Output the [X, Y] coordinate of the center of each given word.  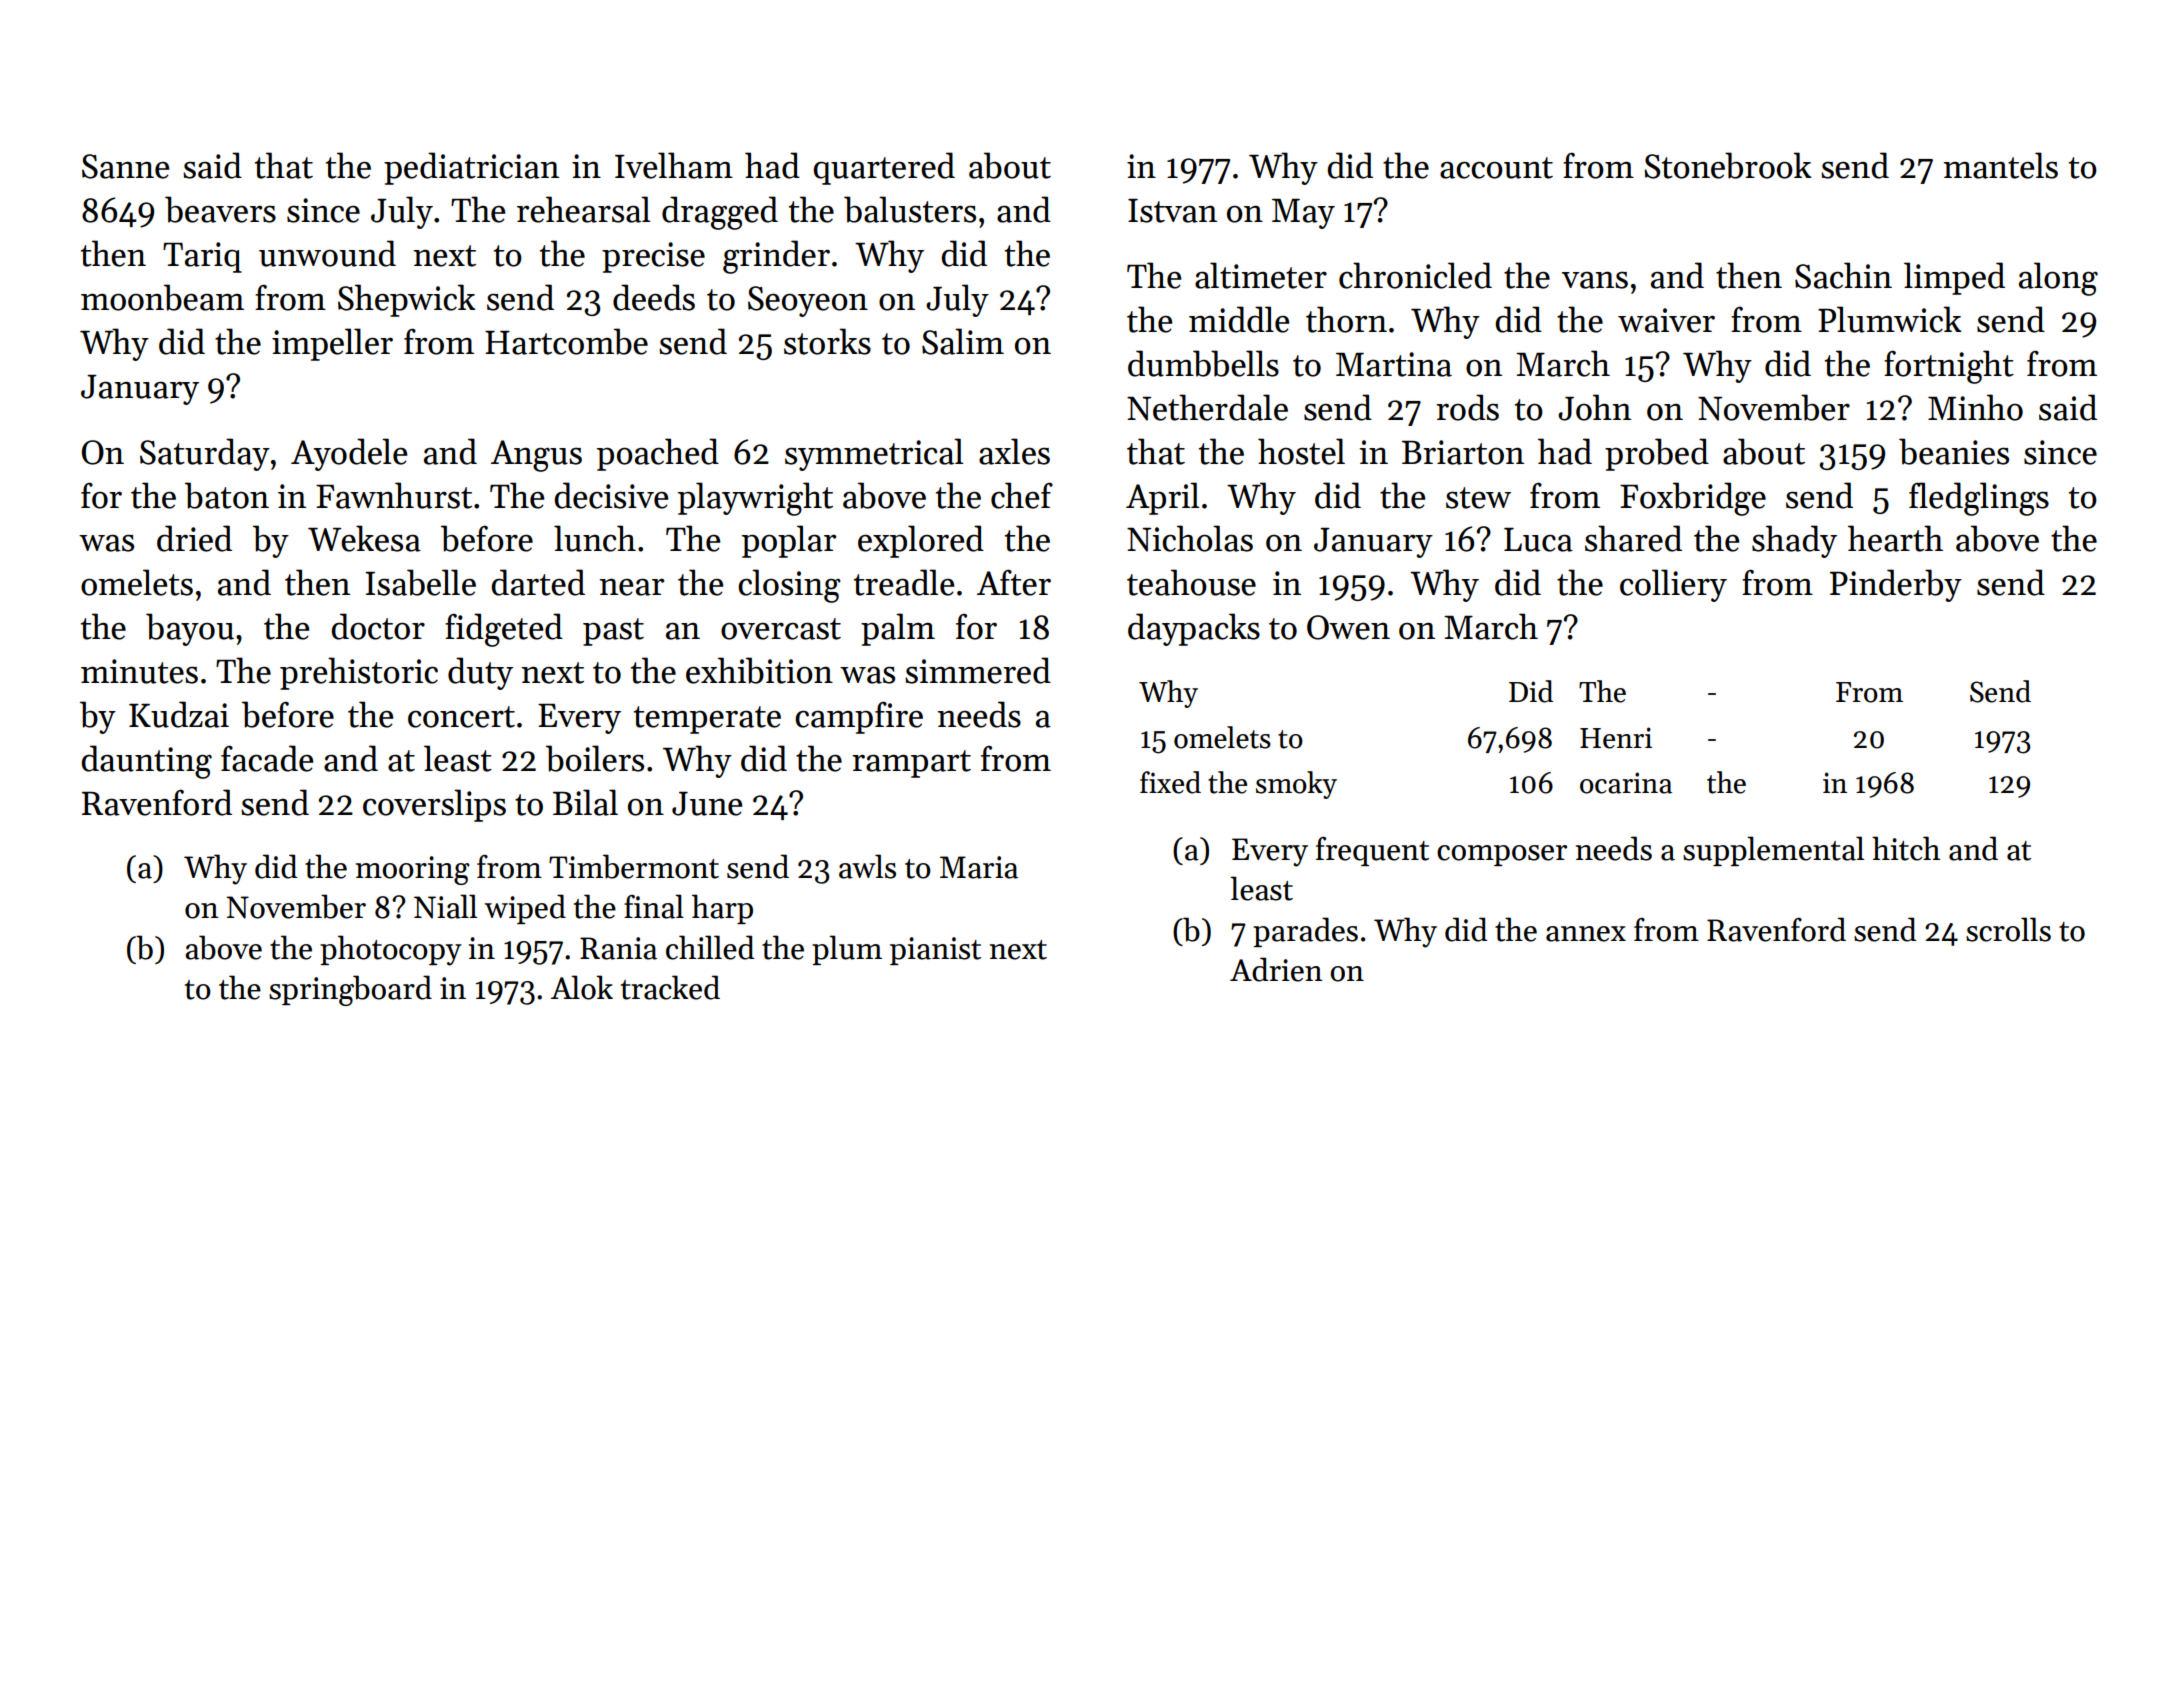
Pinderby [1896, 585]
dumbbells [1203, 363]
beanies [1954, 451]
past [613, 632]
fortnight [1949, 367]
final [654, 906]
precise [653, 257]
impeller [332, 344]
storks [827, 341]
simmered [978, 670]
